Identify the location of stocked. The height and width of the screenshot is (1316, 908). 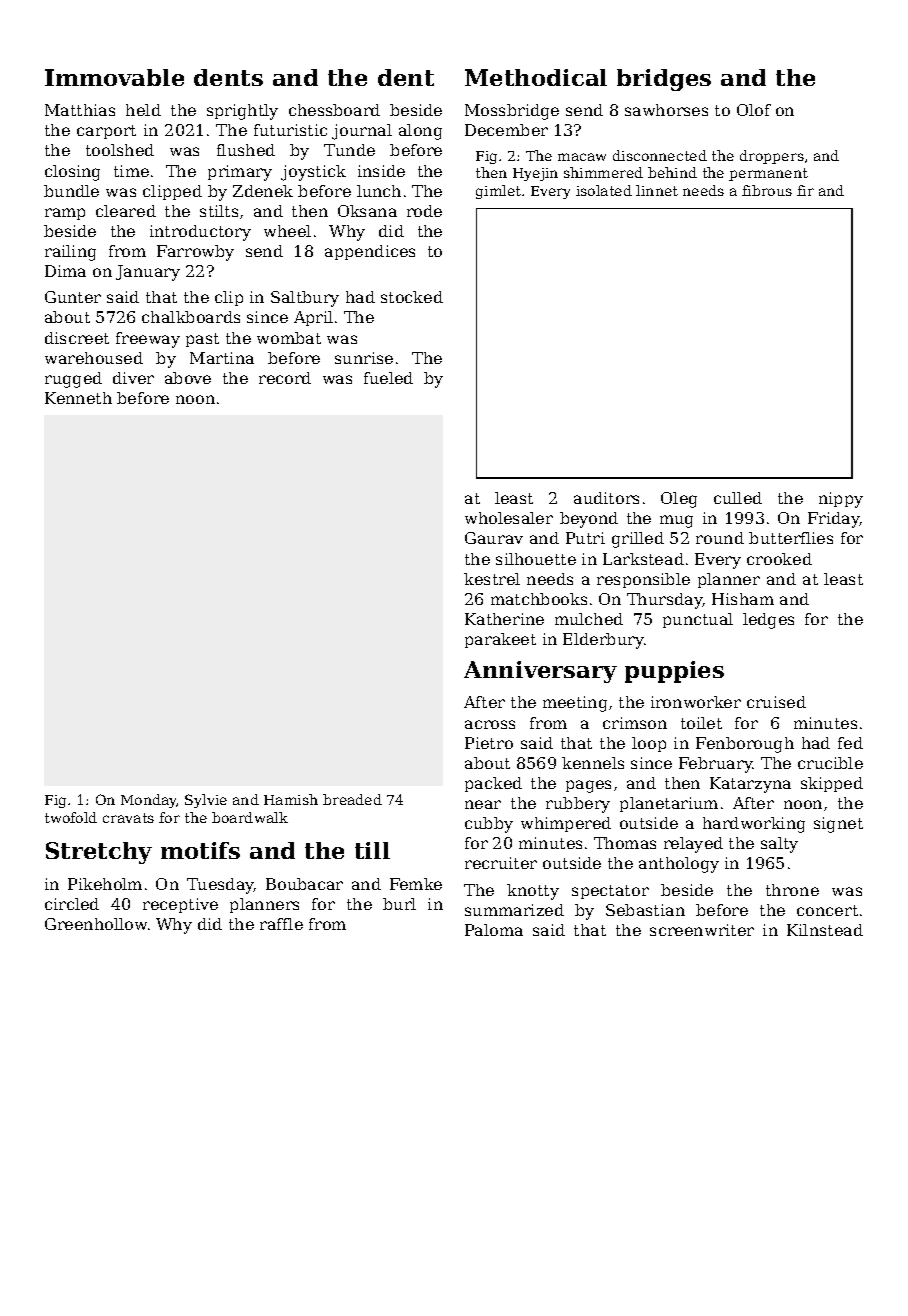
(412, 297).
